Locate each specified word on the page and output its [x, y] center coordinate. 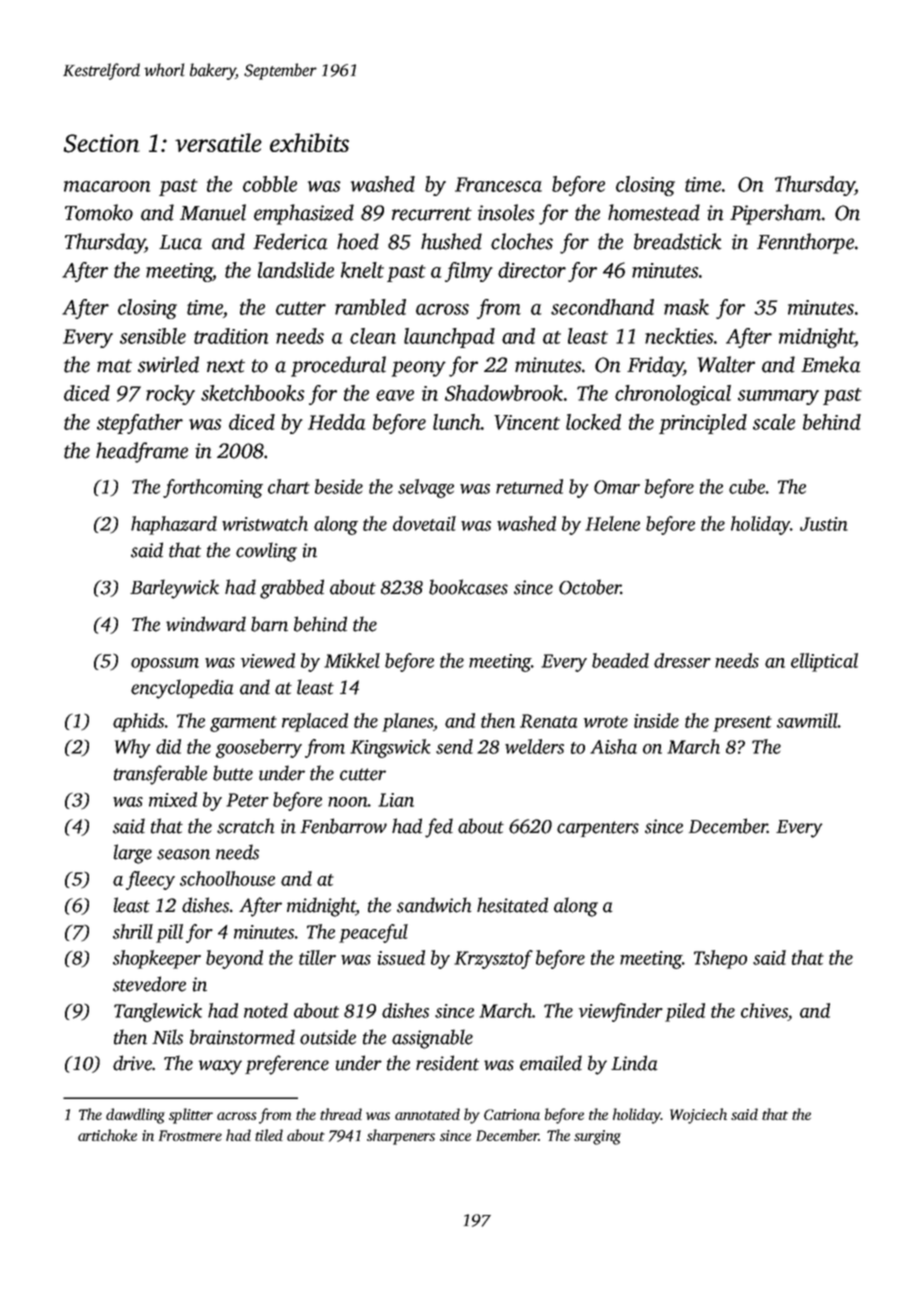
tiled [269, 1135]
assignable [432, 1039]
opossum [165, 665]
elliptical [824, 662]
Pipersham [775, 214]
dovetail [424, 523]
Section [101, 143]
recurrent [432, 214]
